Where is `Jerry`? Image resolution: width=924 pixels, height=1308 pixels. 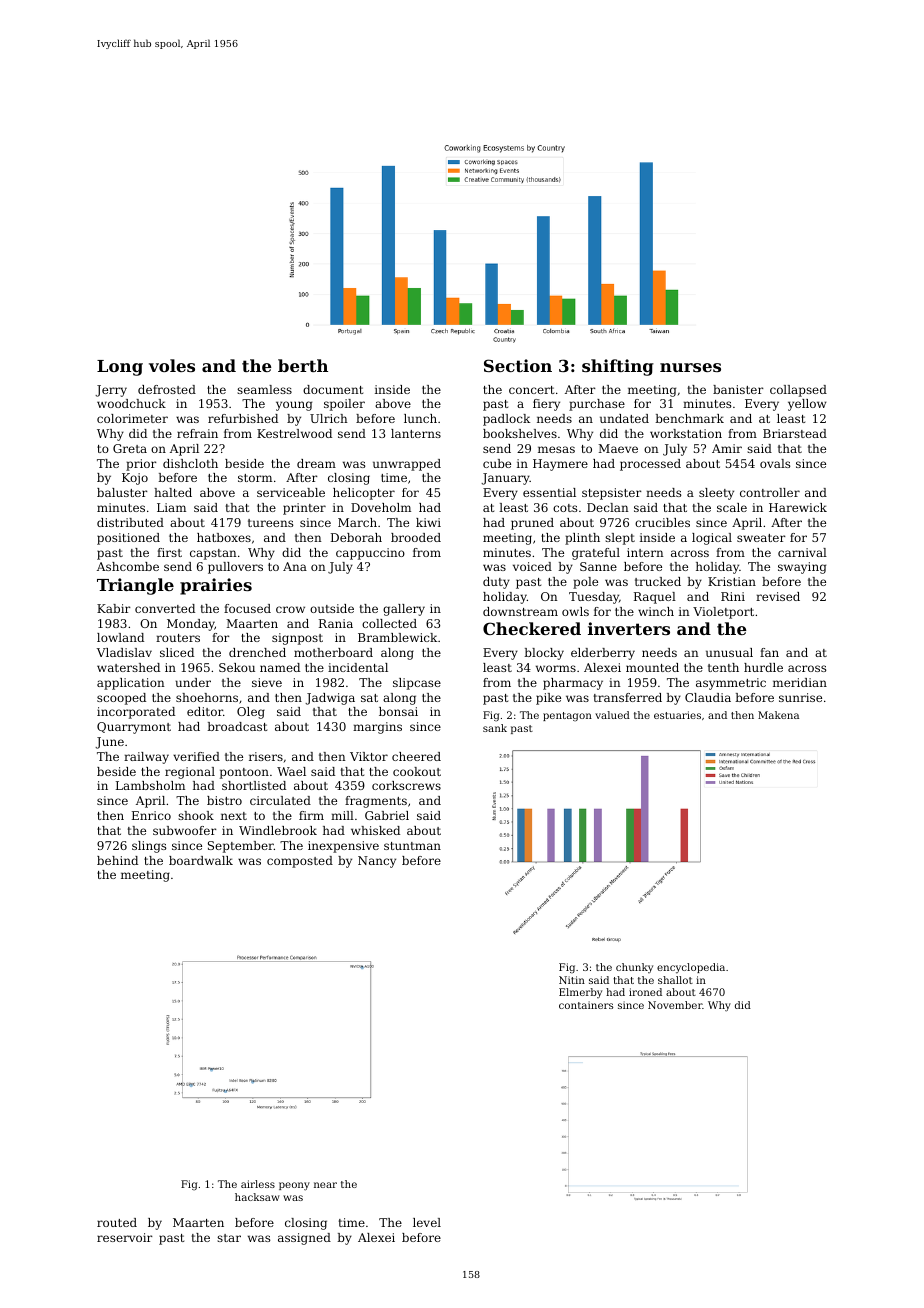 Jerry is located at coordinates (111, 391).
